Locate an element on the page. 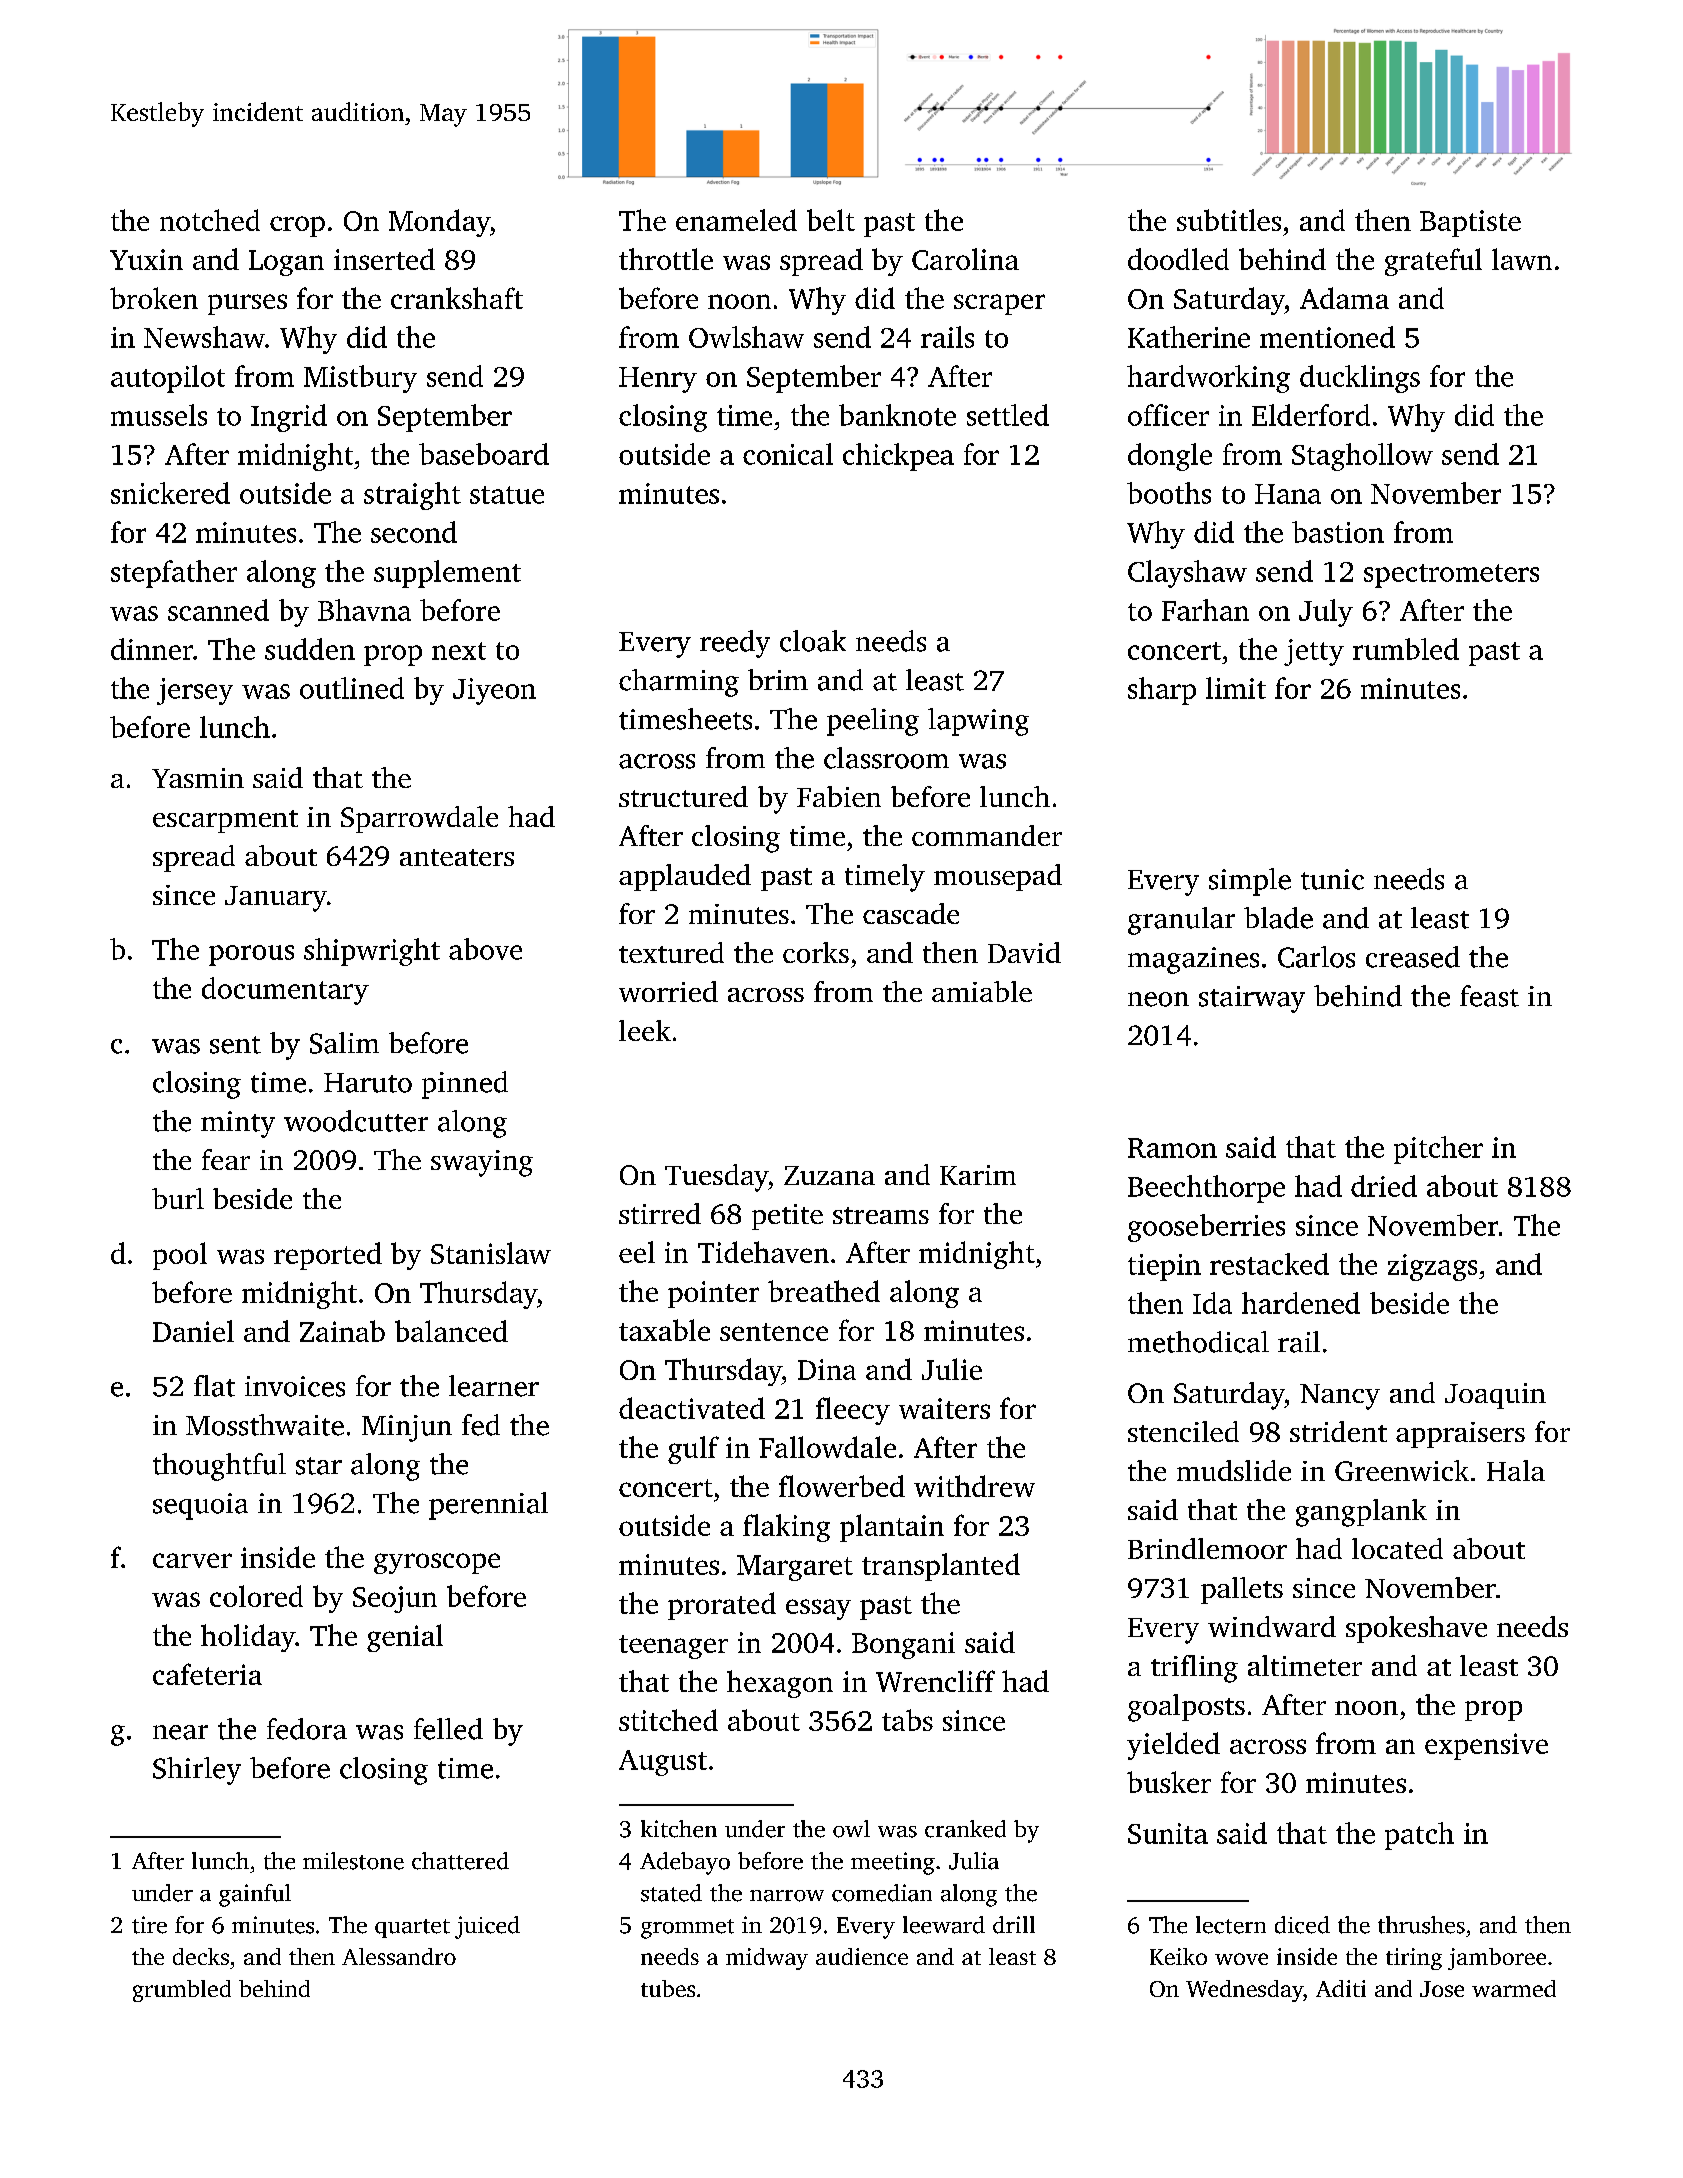  audience is located at coordinates (862, 1956).
